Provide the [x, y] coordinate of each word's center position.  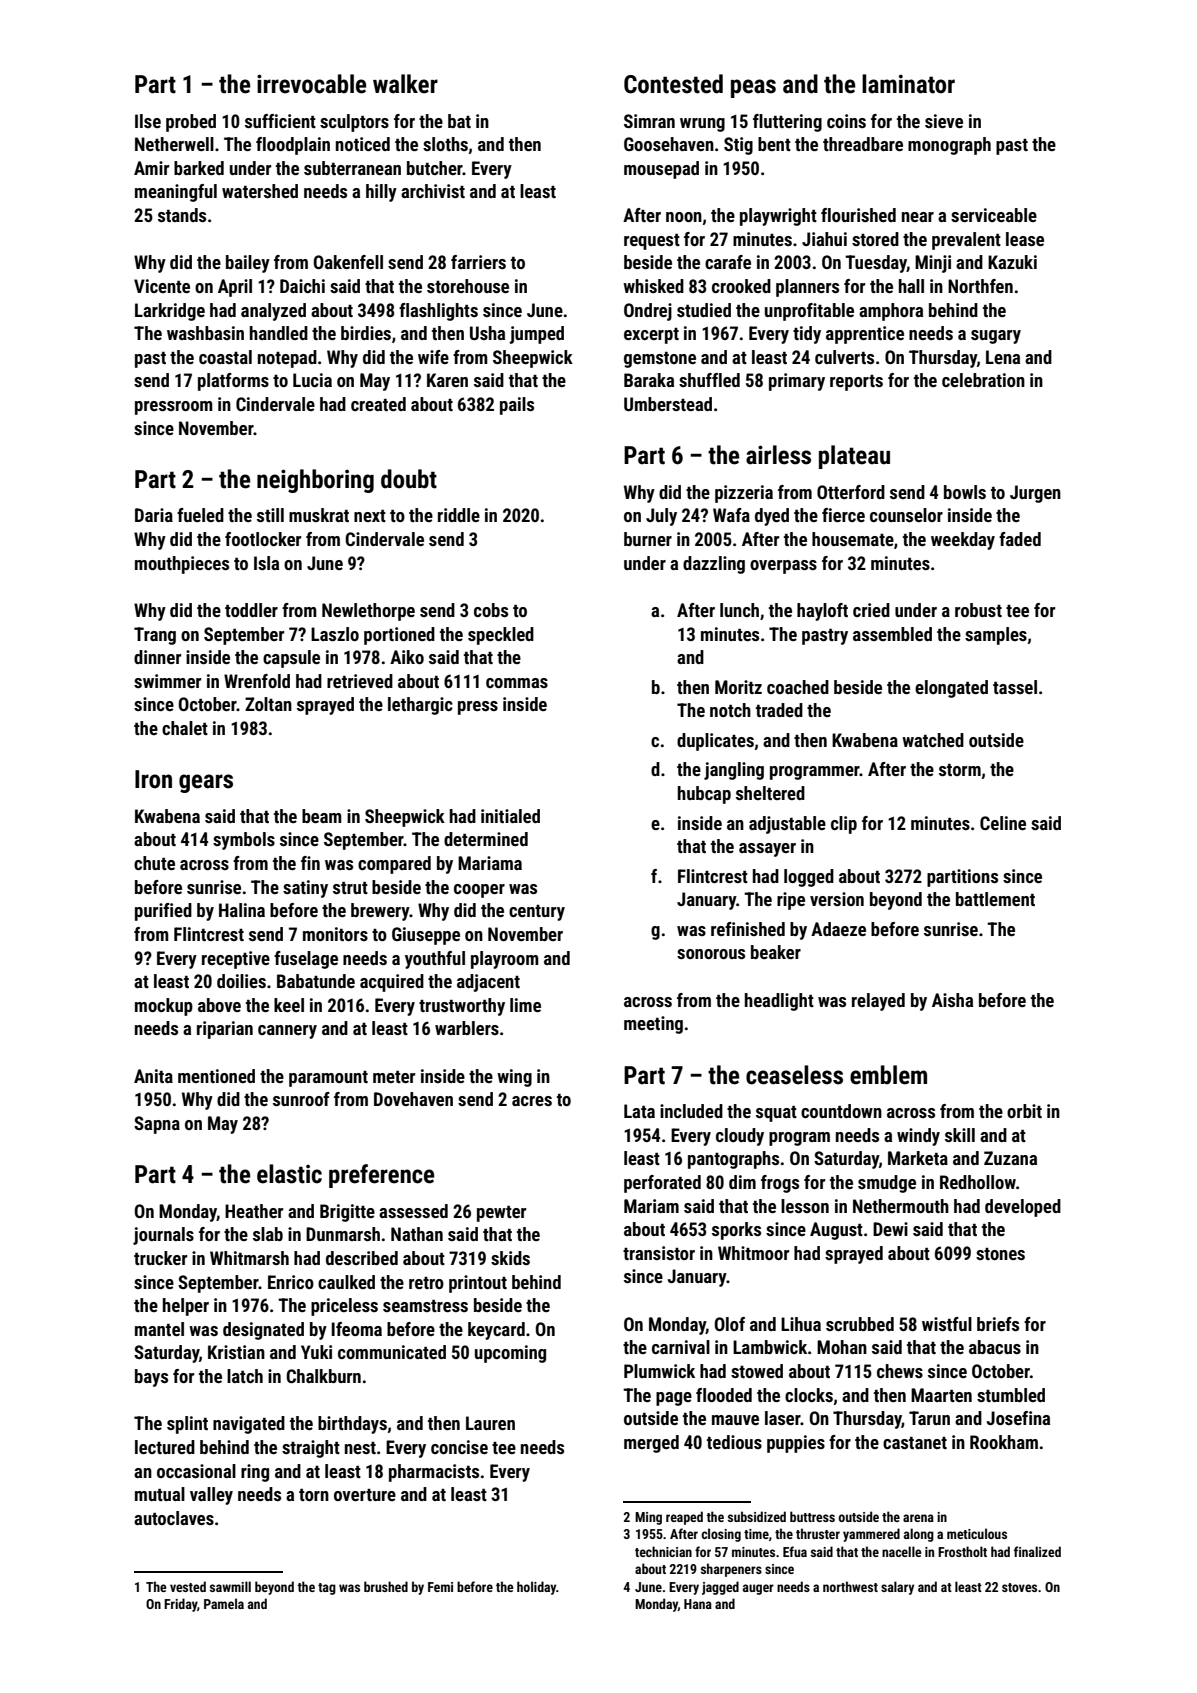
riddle [459, 515]
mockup [164, 1007]
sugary [996, 337]
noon [684, 217]
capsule [291, 659]
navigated [249, 1425]
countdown [841, 1111]
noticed [363, 144]
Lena [1003, 357]
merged [651, 1444]
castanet [915, 1443]
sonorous [711, 954]
